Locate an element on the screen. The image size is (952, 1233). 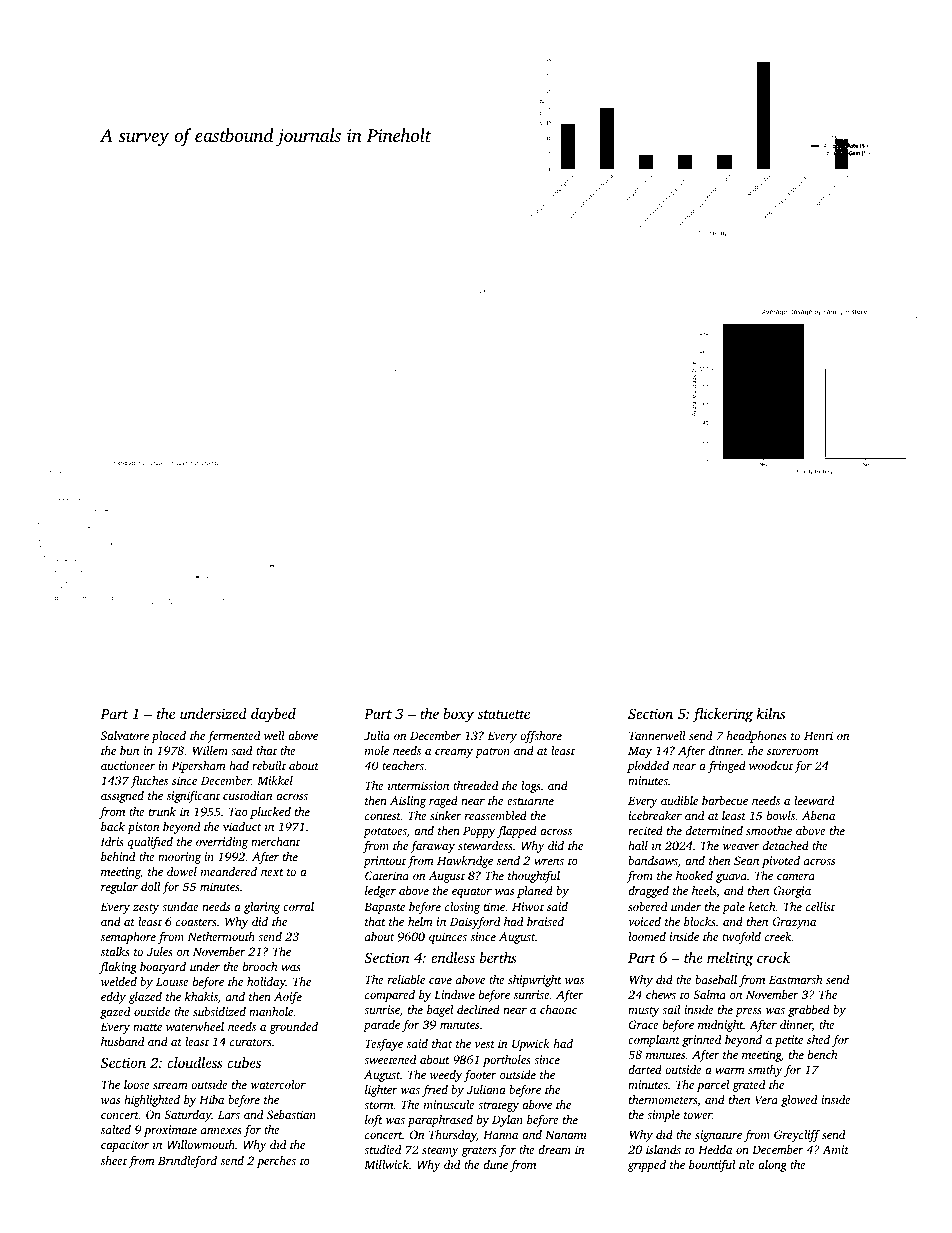
corral is located at coordinates (298, 906).
